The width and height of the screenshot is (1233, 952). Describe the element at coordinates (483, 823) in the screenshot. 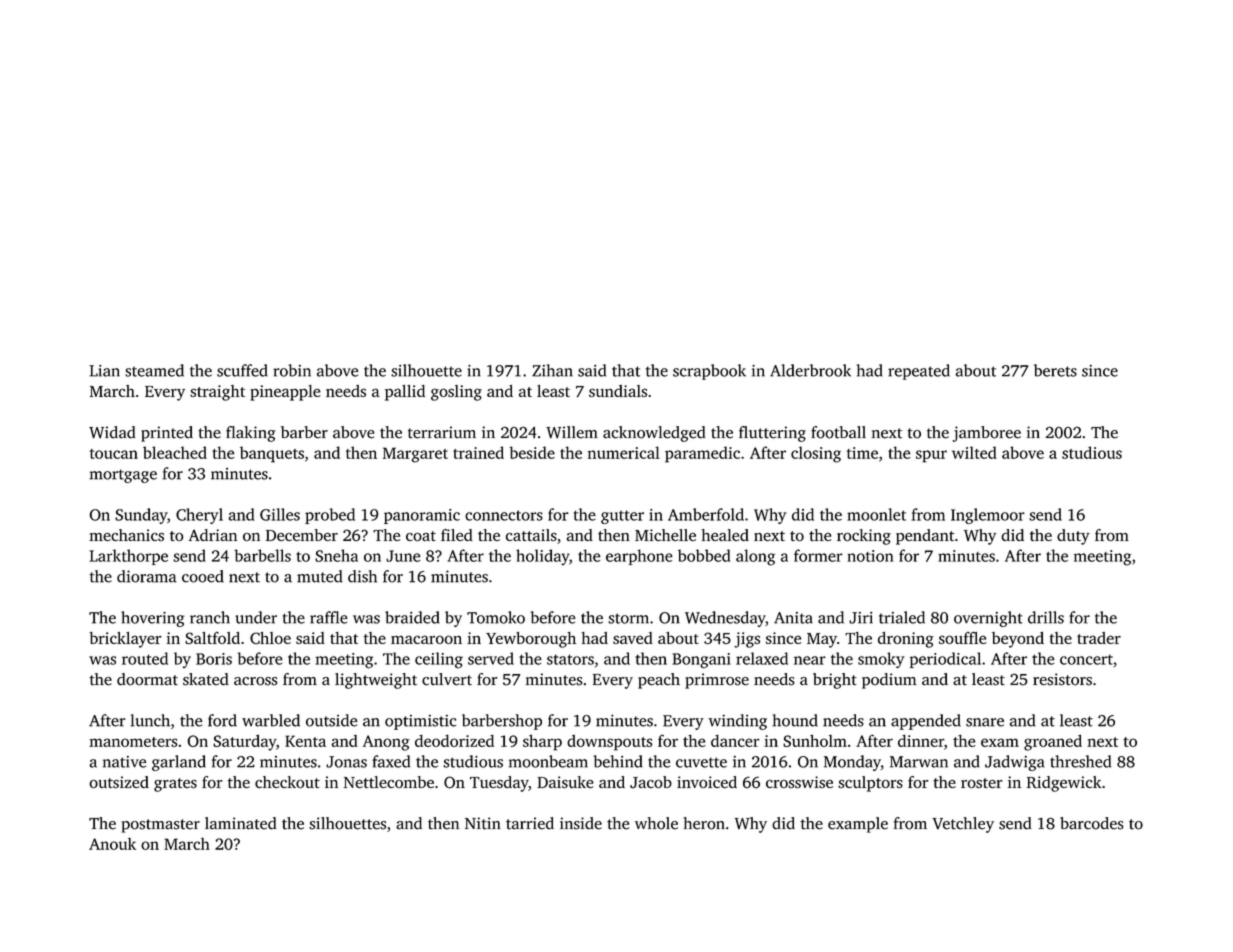

I see `Nitin` at that location.
